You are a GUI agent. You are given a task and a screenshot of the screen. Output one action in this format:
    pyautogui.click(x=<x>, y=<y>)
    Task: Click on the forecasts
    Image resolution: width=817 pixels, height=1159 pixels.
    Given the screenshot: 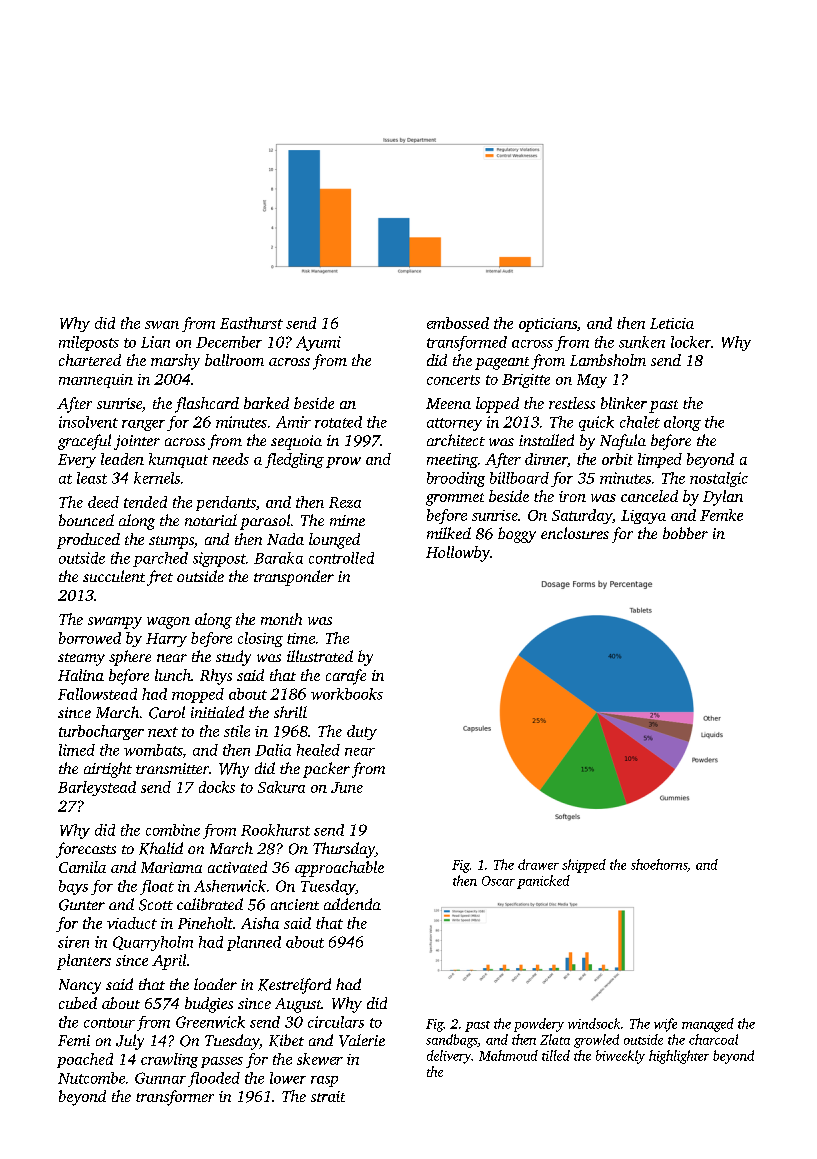 What is the action you would take?
    pyautogui.click(x=86, y=850)
